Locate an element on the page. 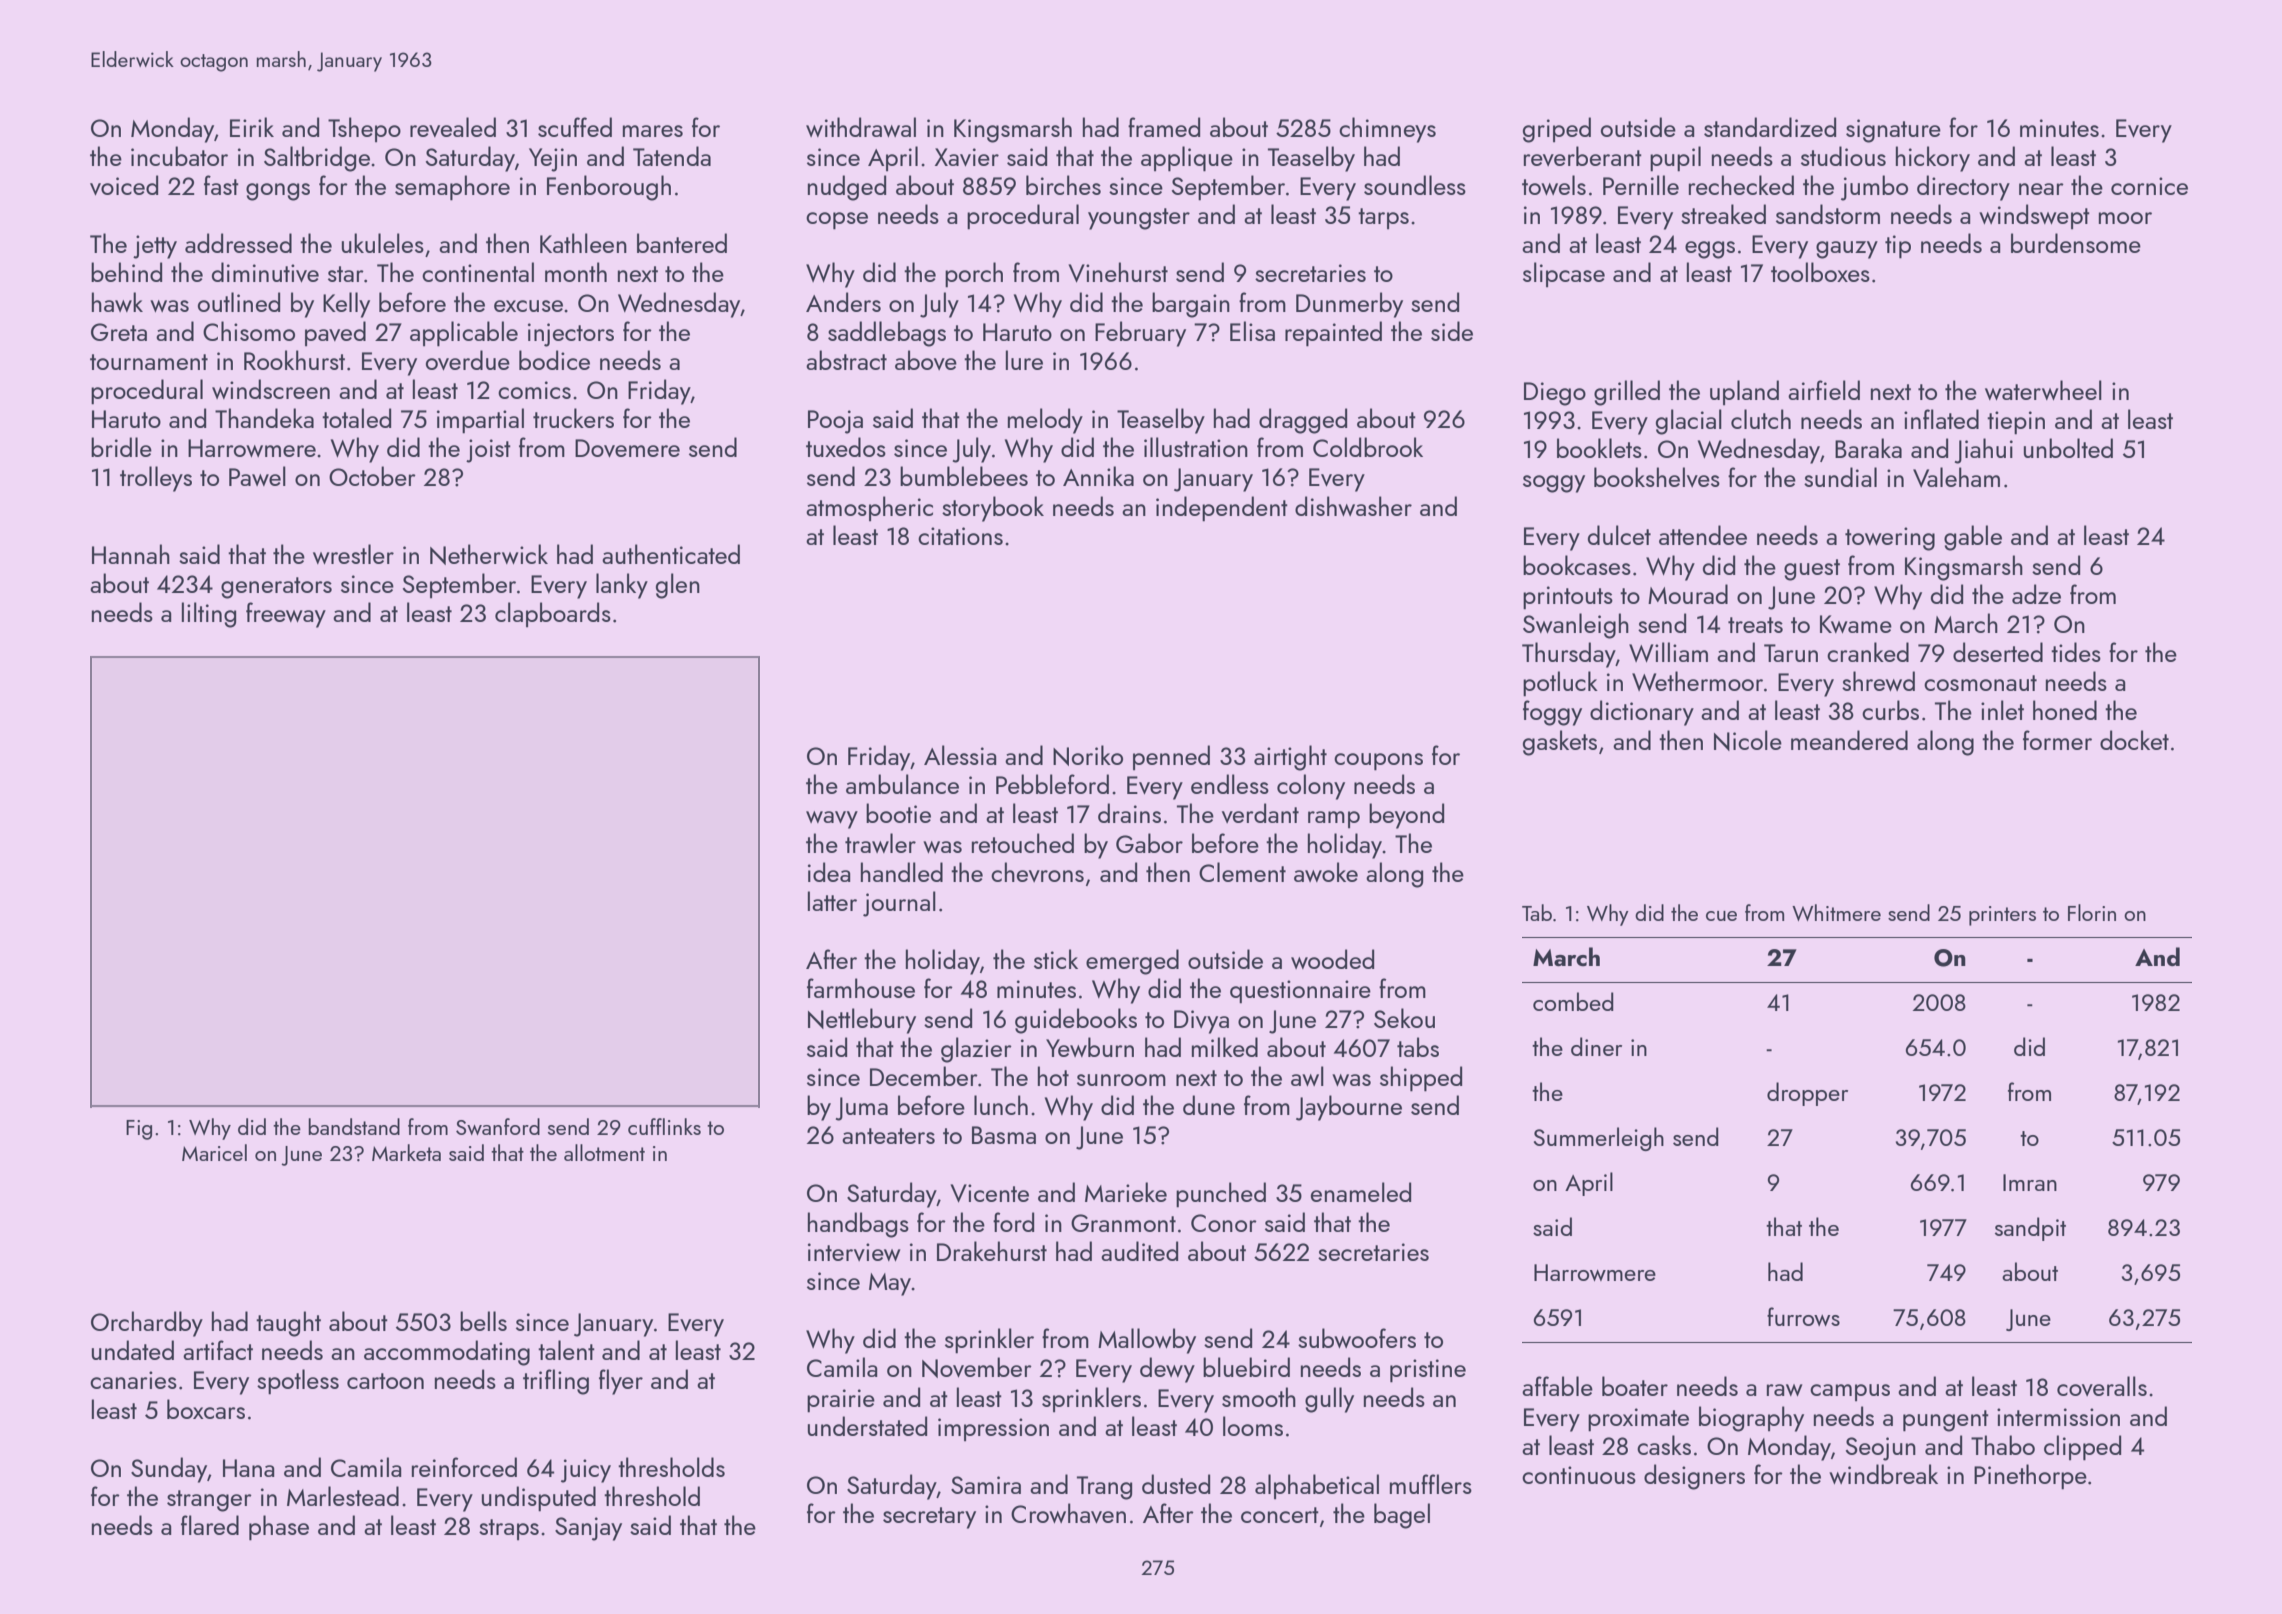 The image size is (2282, 1614). docket is located at coordinates (2134, 740).
